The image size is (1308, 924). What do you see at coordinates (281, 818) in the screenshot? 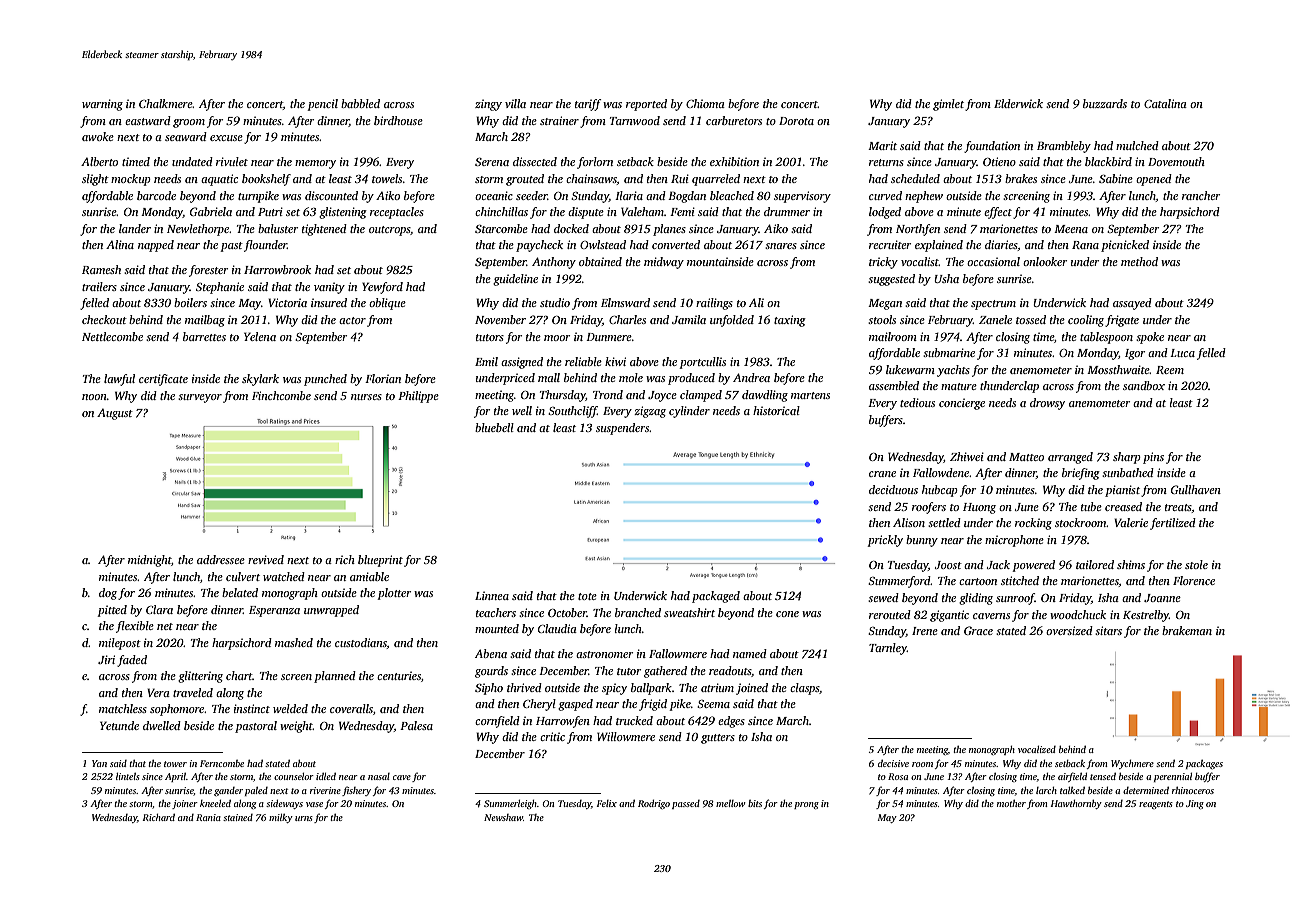
I see `milky` at bounding box center [281, 818].
